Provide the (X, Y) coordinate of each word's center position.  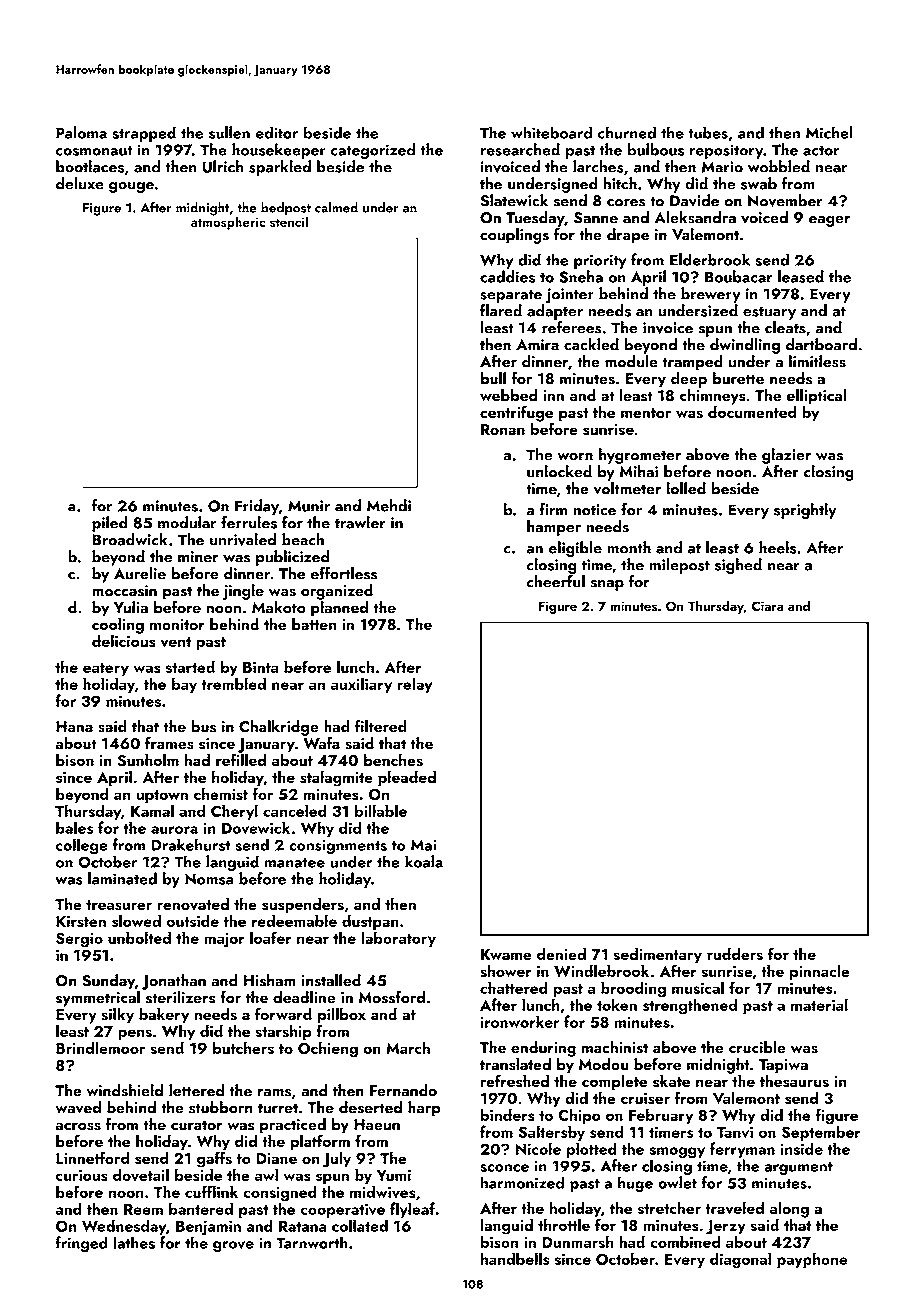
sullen (229, 132)
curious (82, 1175)
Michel (829, 132)
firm (553, 509)
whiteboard (551, 132)
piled (110, 524)
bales (74, 827)
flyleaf (412, 1210)
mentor (646, 413)
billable (381, 810)
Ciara (767, 606)
